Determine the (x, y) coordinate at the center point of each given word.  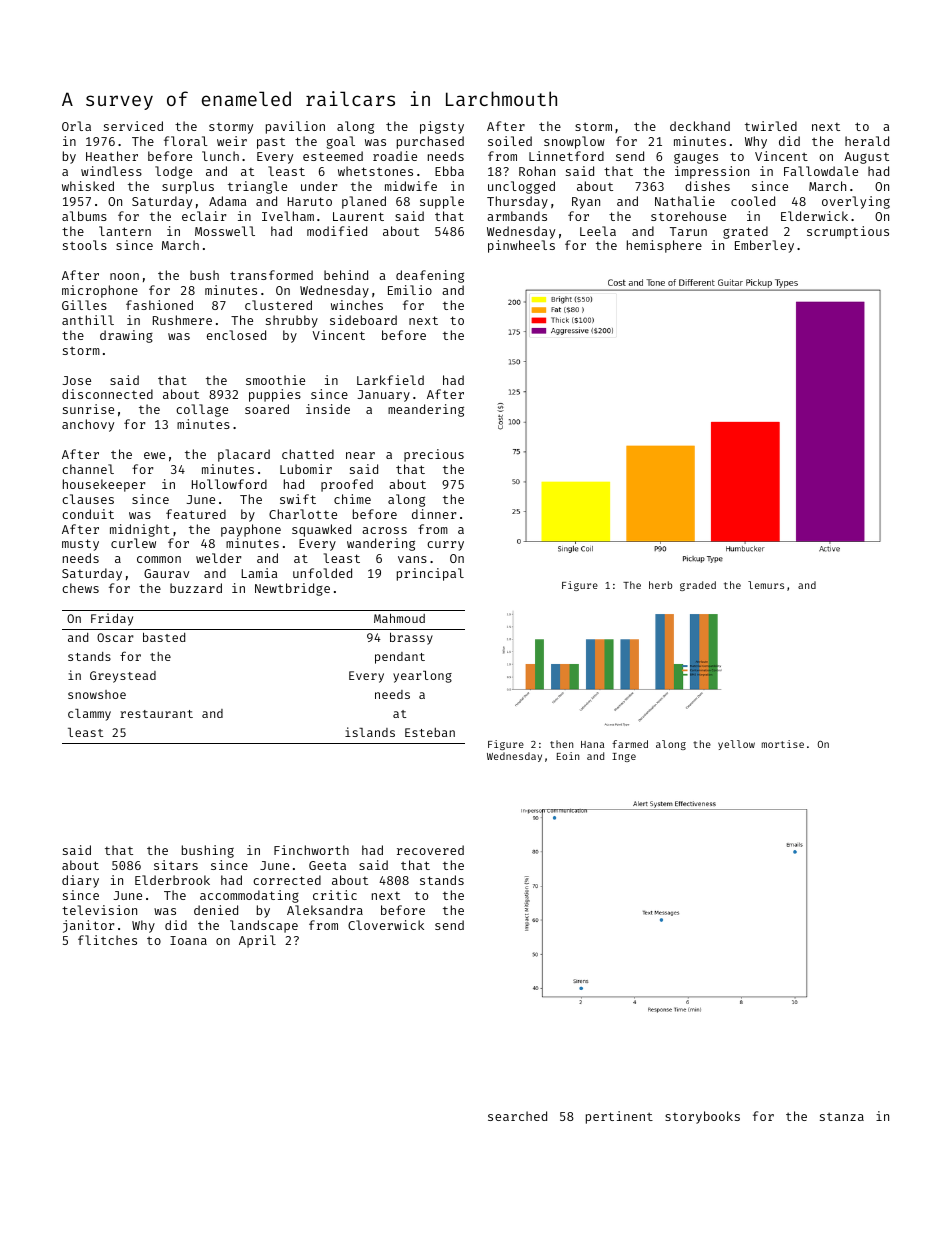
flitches (107, 940)
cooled (753, 201)
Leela (598, 231)
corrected (287, 880)
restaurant (156, 714)
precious (434, 455)
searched (517, 1116)
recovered (430, 850)
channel (88, 469)
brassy (411, 638)
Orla (76, 126)
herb (660, 585)
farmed (630, 744)
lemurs (766, 585)
